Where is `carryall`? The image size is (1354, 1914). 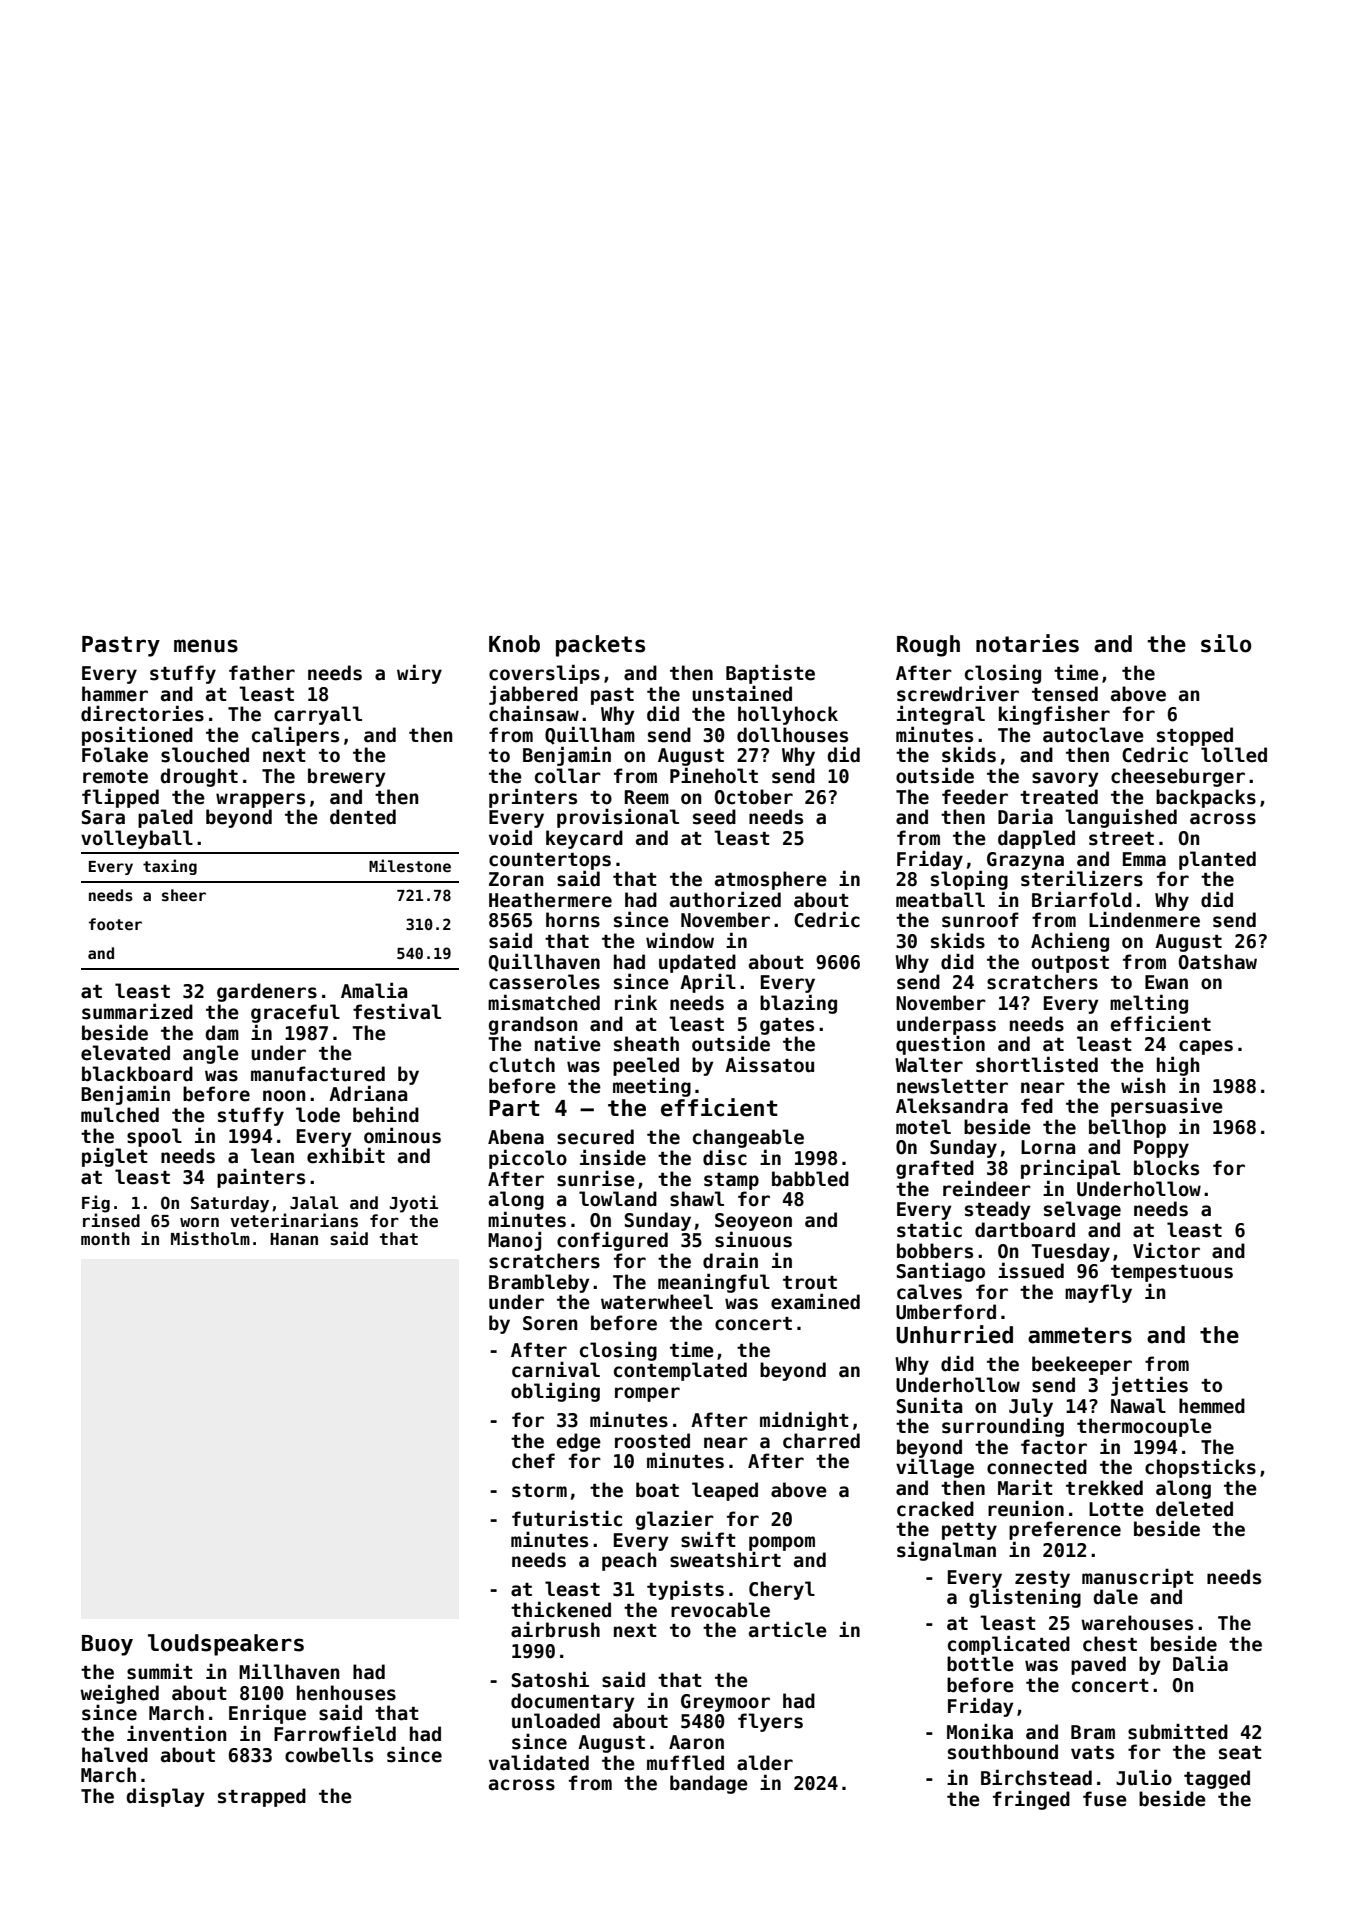
carryall is located at coordinates (318, 715).
